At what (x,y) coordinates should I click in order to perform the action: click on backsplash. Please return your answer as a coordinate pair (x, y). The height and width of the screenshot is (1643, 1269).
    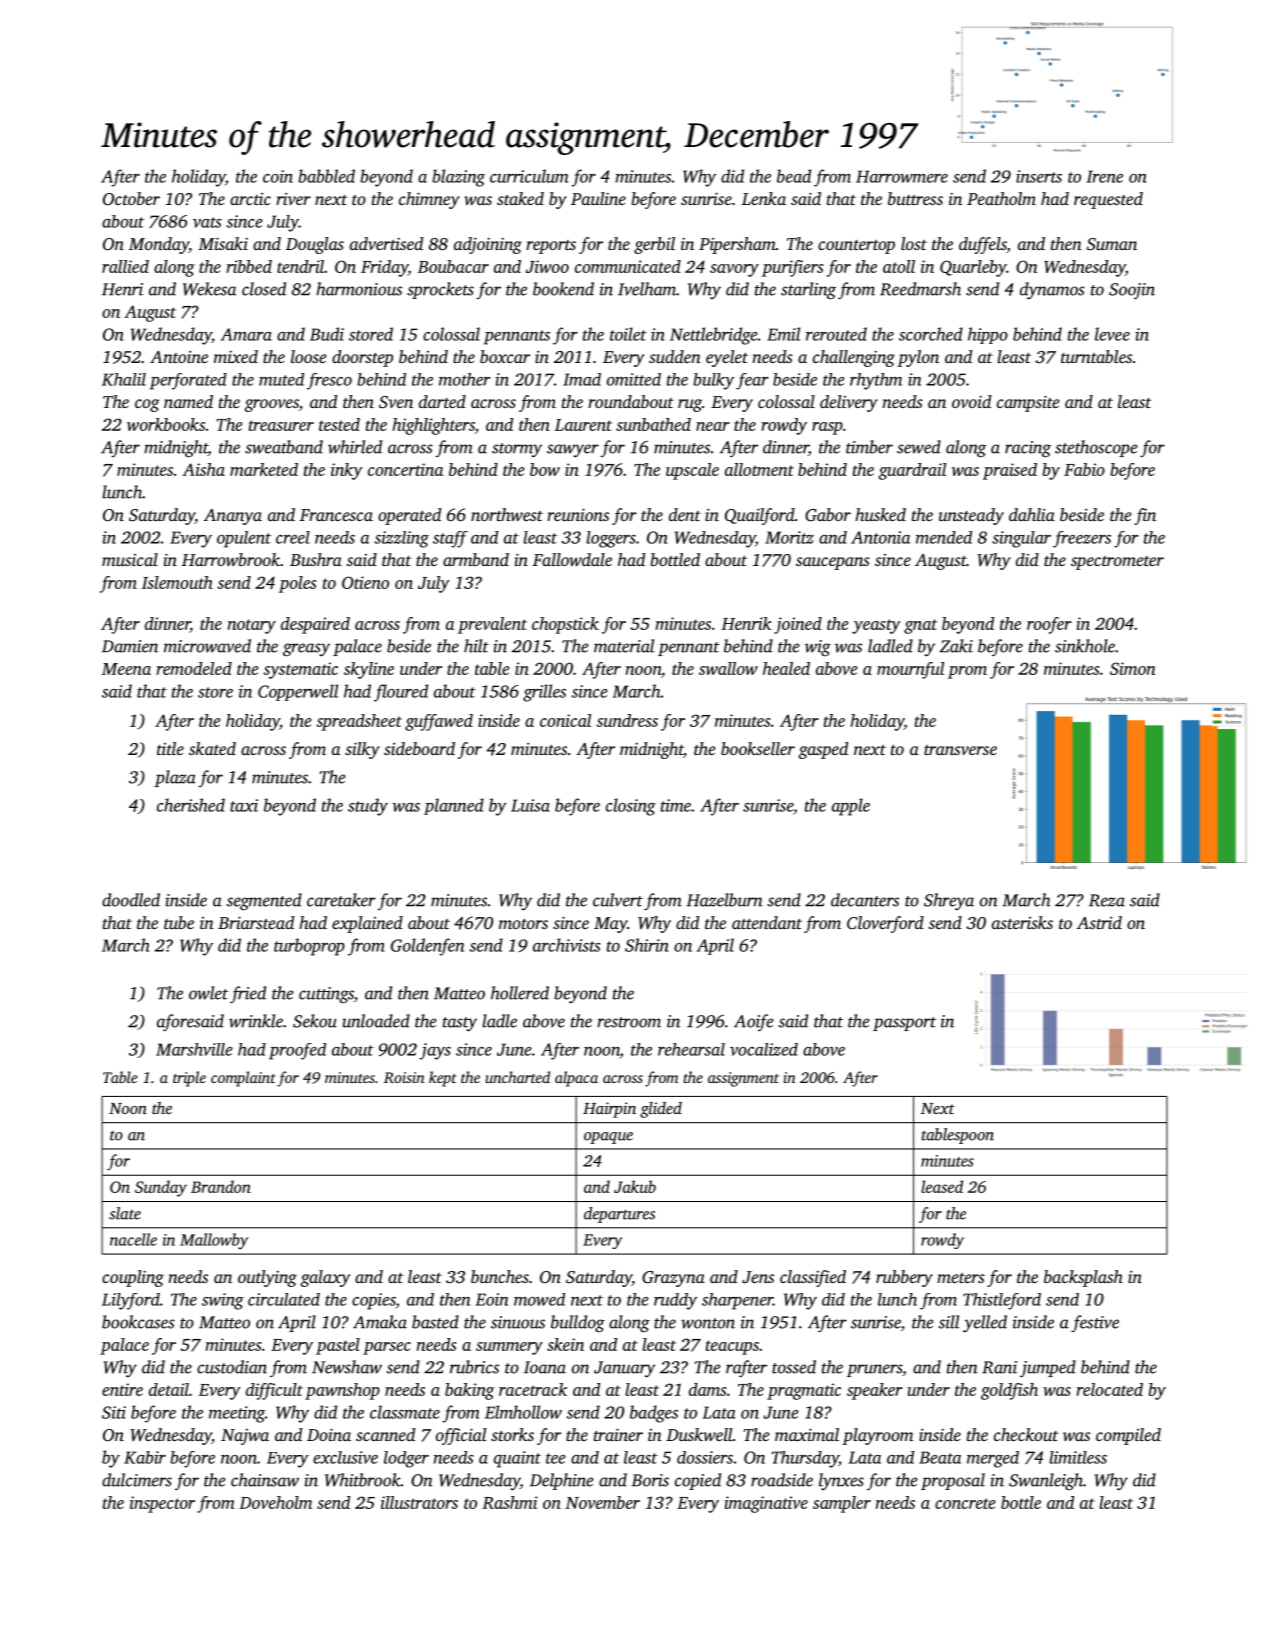
    Looking at the image, I should click on (1083, 1278).
